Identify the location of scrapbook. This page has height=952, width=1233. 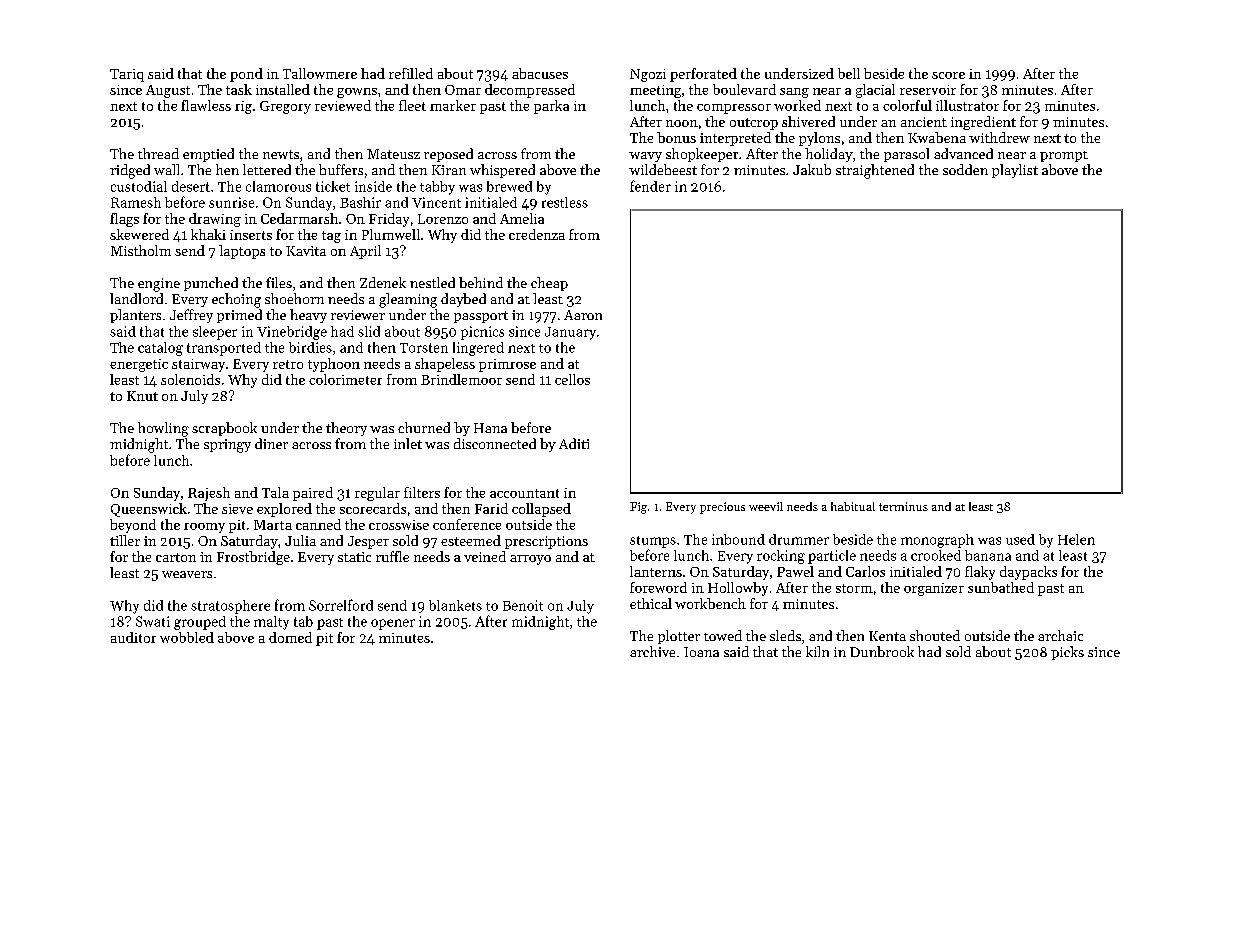
(224, 429).
